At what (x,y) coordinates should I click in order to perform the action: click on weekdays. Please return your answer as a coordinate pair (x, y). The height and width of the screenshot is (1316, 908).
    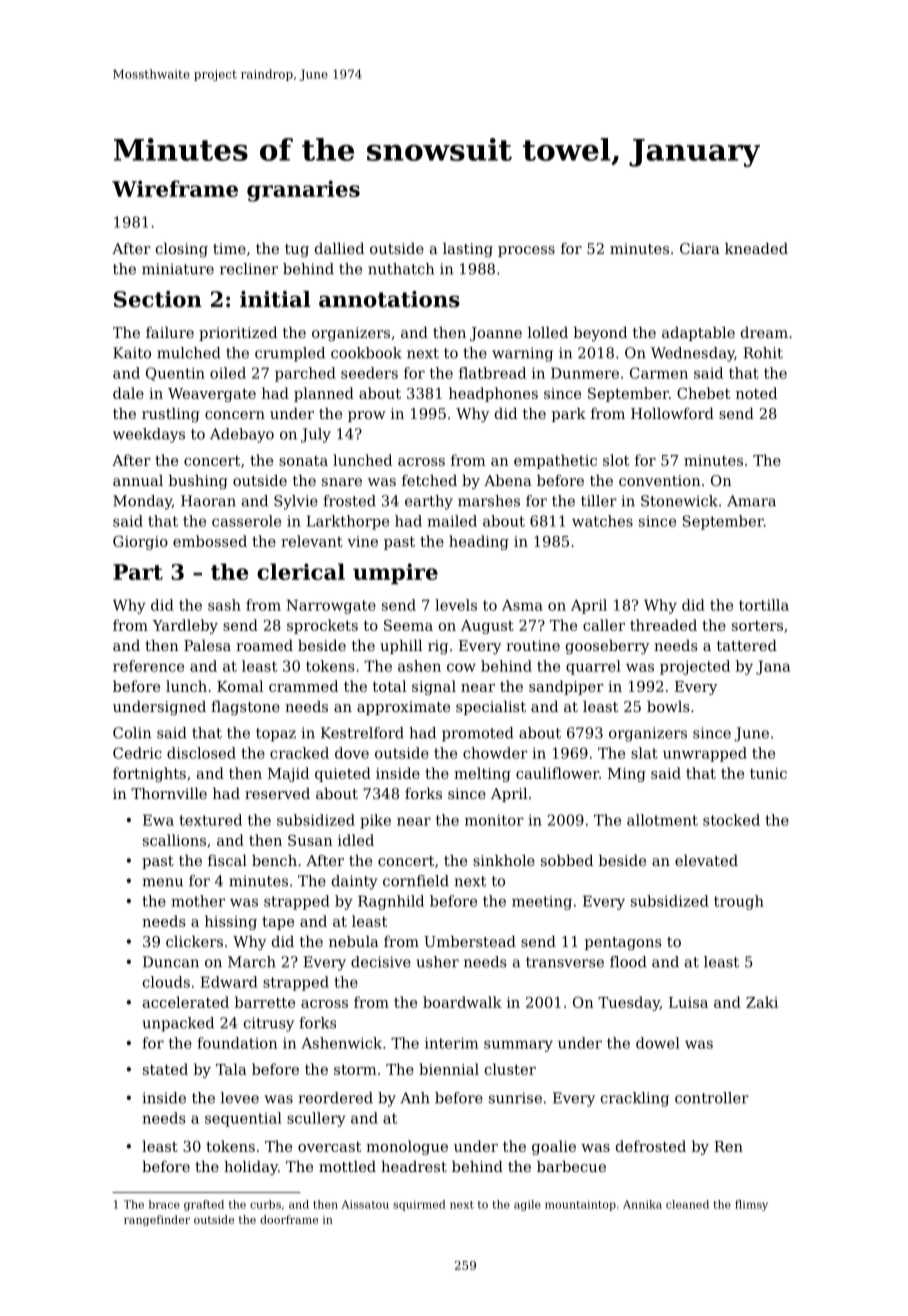
    Looking at the image, I should click on (149, 435).
